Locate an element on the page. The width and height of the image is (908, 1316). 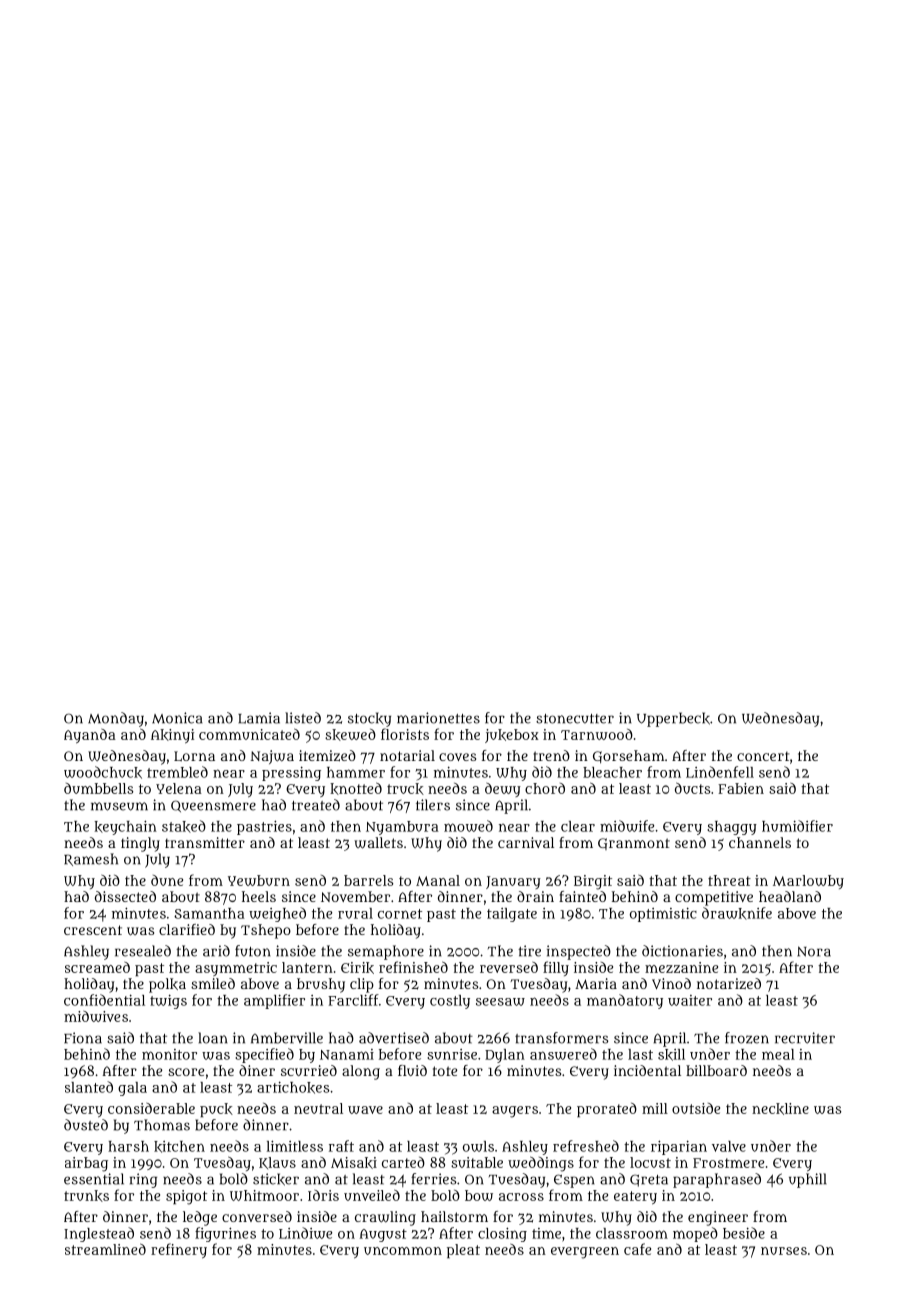
notarial is located at coordinates (407, 755).
